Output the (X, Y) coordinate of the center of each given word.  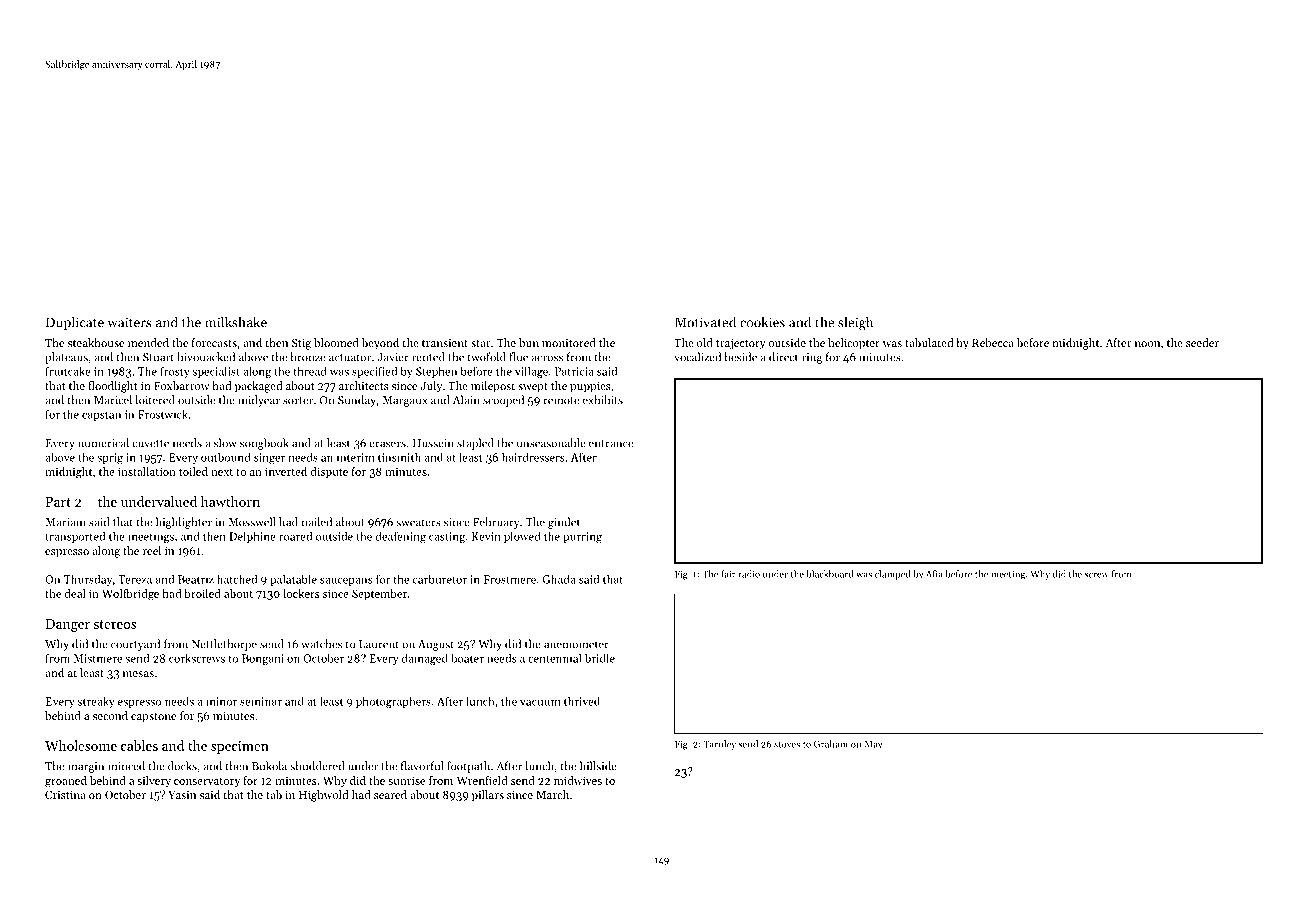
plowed (522, 537)
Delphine (252, 537)
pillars (488, 796)
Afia (934, 574)
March (552, 794)
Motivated (705, 322)
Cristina (65, 795)
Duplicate (75, 323)
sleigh (855, 323)
